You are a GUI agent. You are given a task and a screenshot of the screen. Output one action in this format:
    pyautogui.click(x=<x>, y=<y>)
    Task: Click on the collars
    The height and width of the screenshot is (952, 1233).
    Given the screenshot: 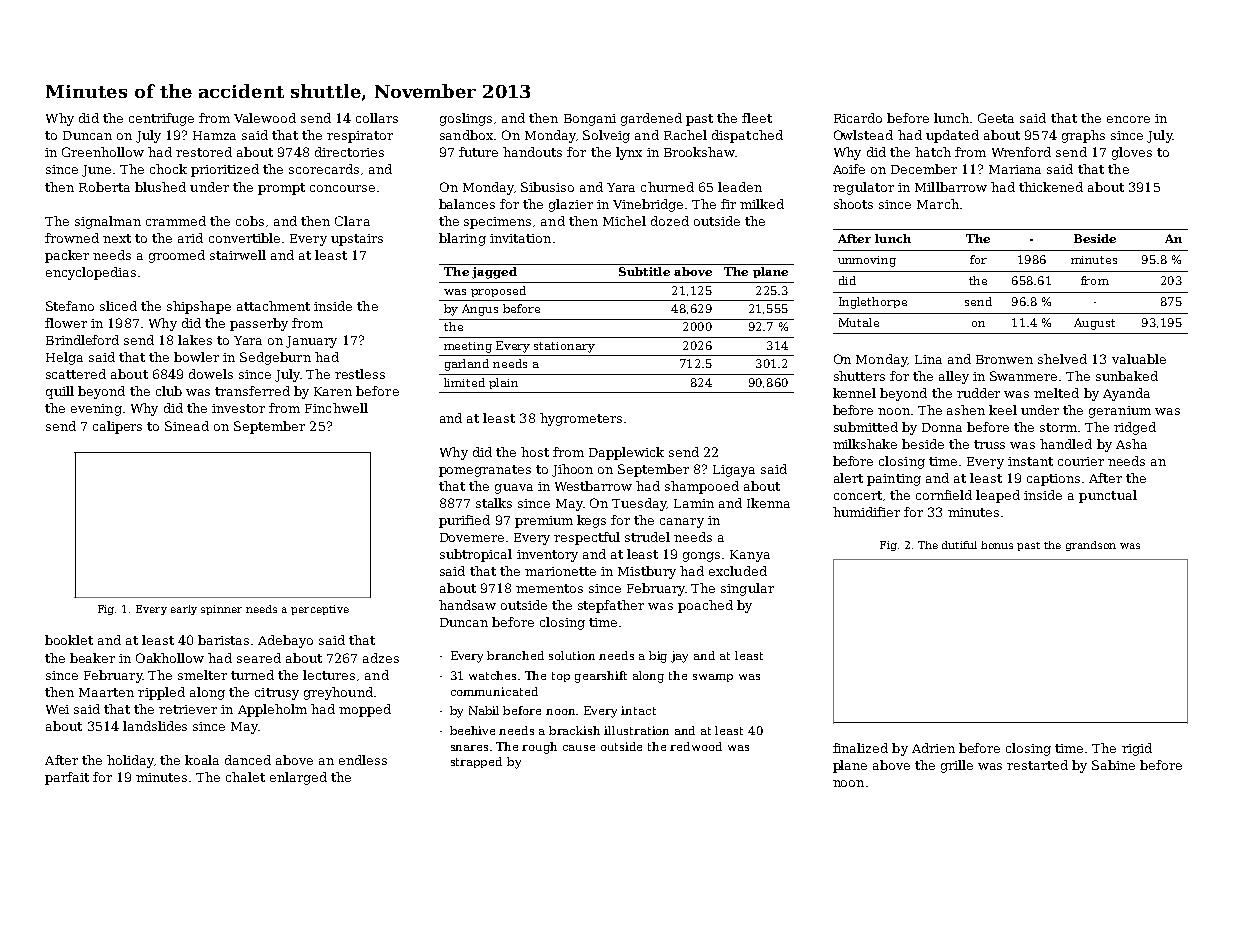 What is the action you would take?
    pyautogui.click(x=377, y=118)
